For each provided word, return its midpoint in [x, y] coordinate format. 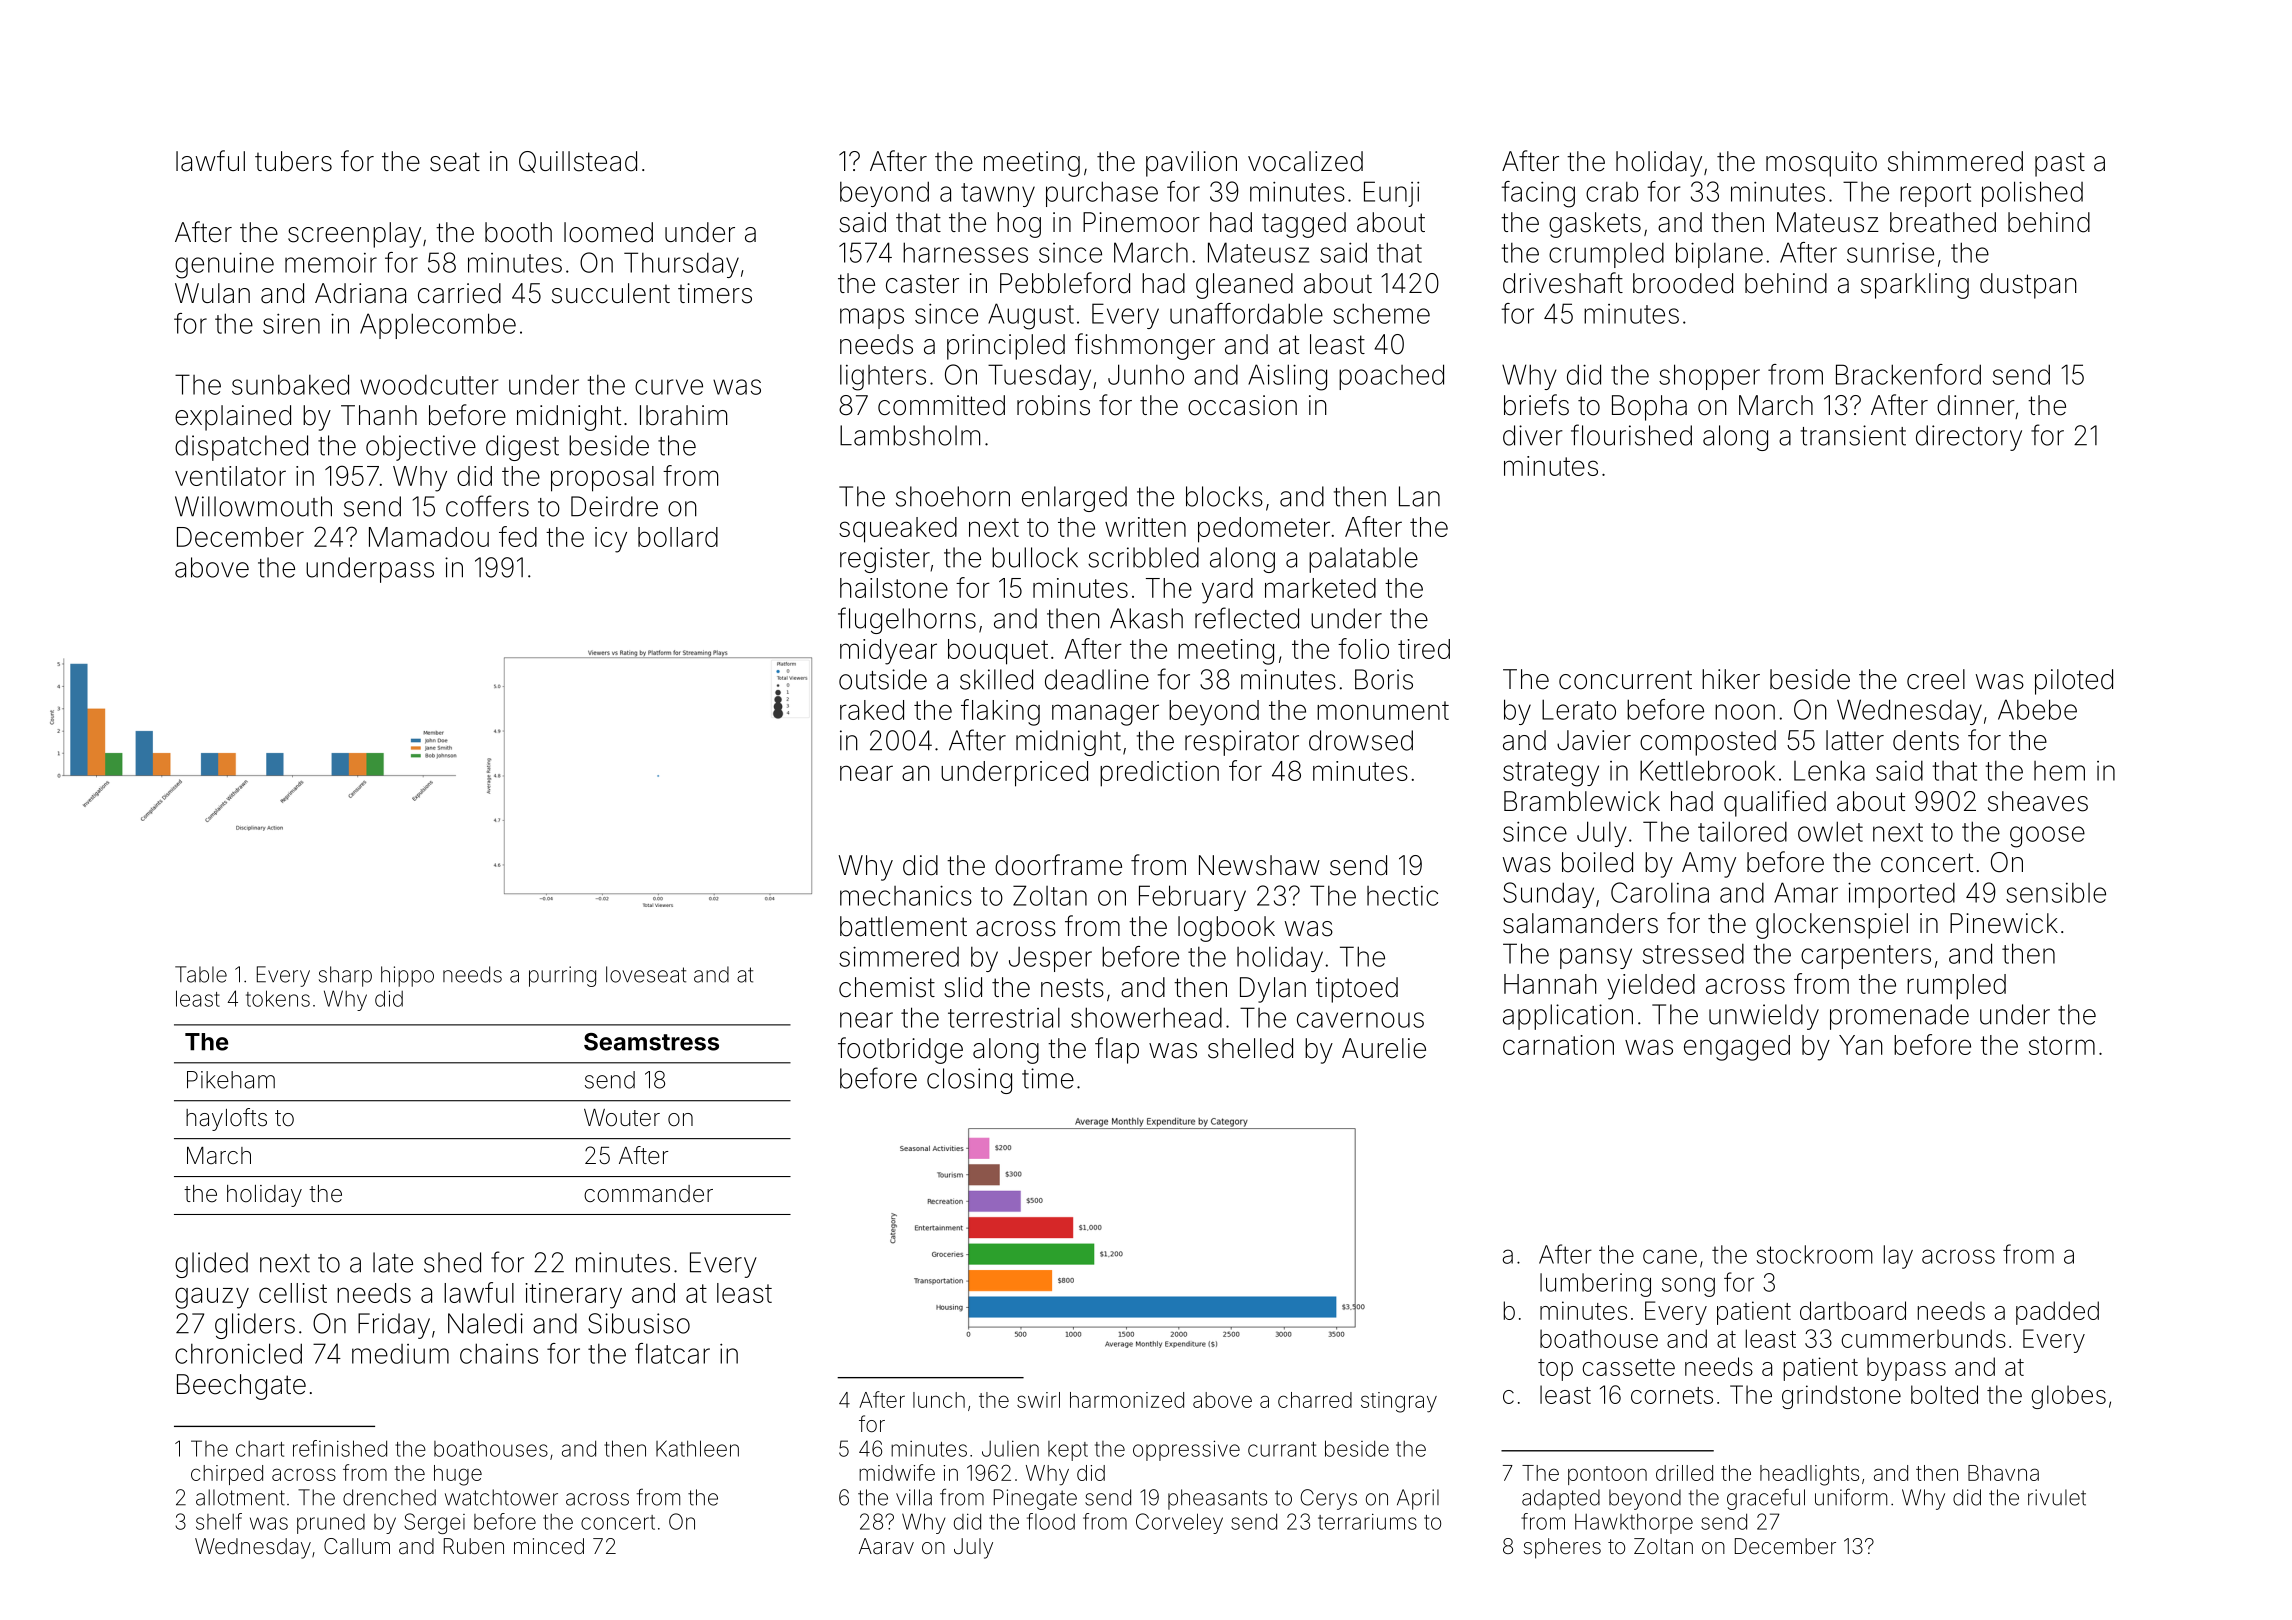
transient [1853, 435]
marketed [1320, 588]
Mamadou [429, 537]
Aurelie [1384, 1048]
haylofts [226, 1119]
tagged [1304, 225]
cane [1670, 1256]
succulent [611, 293]
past [2060, 164]
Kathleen [697, 1448]
